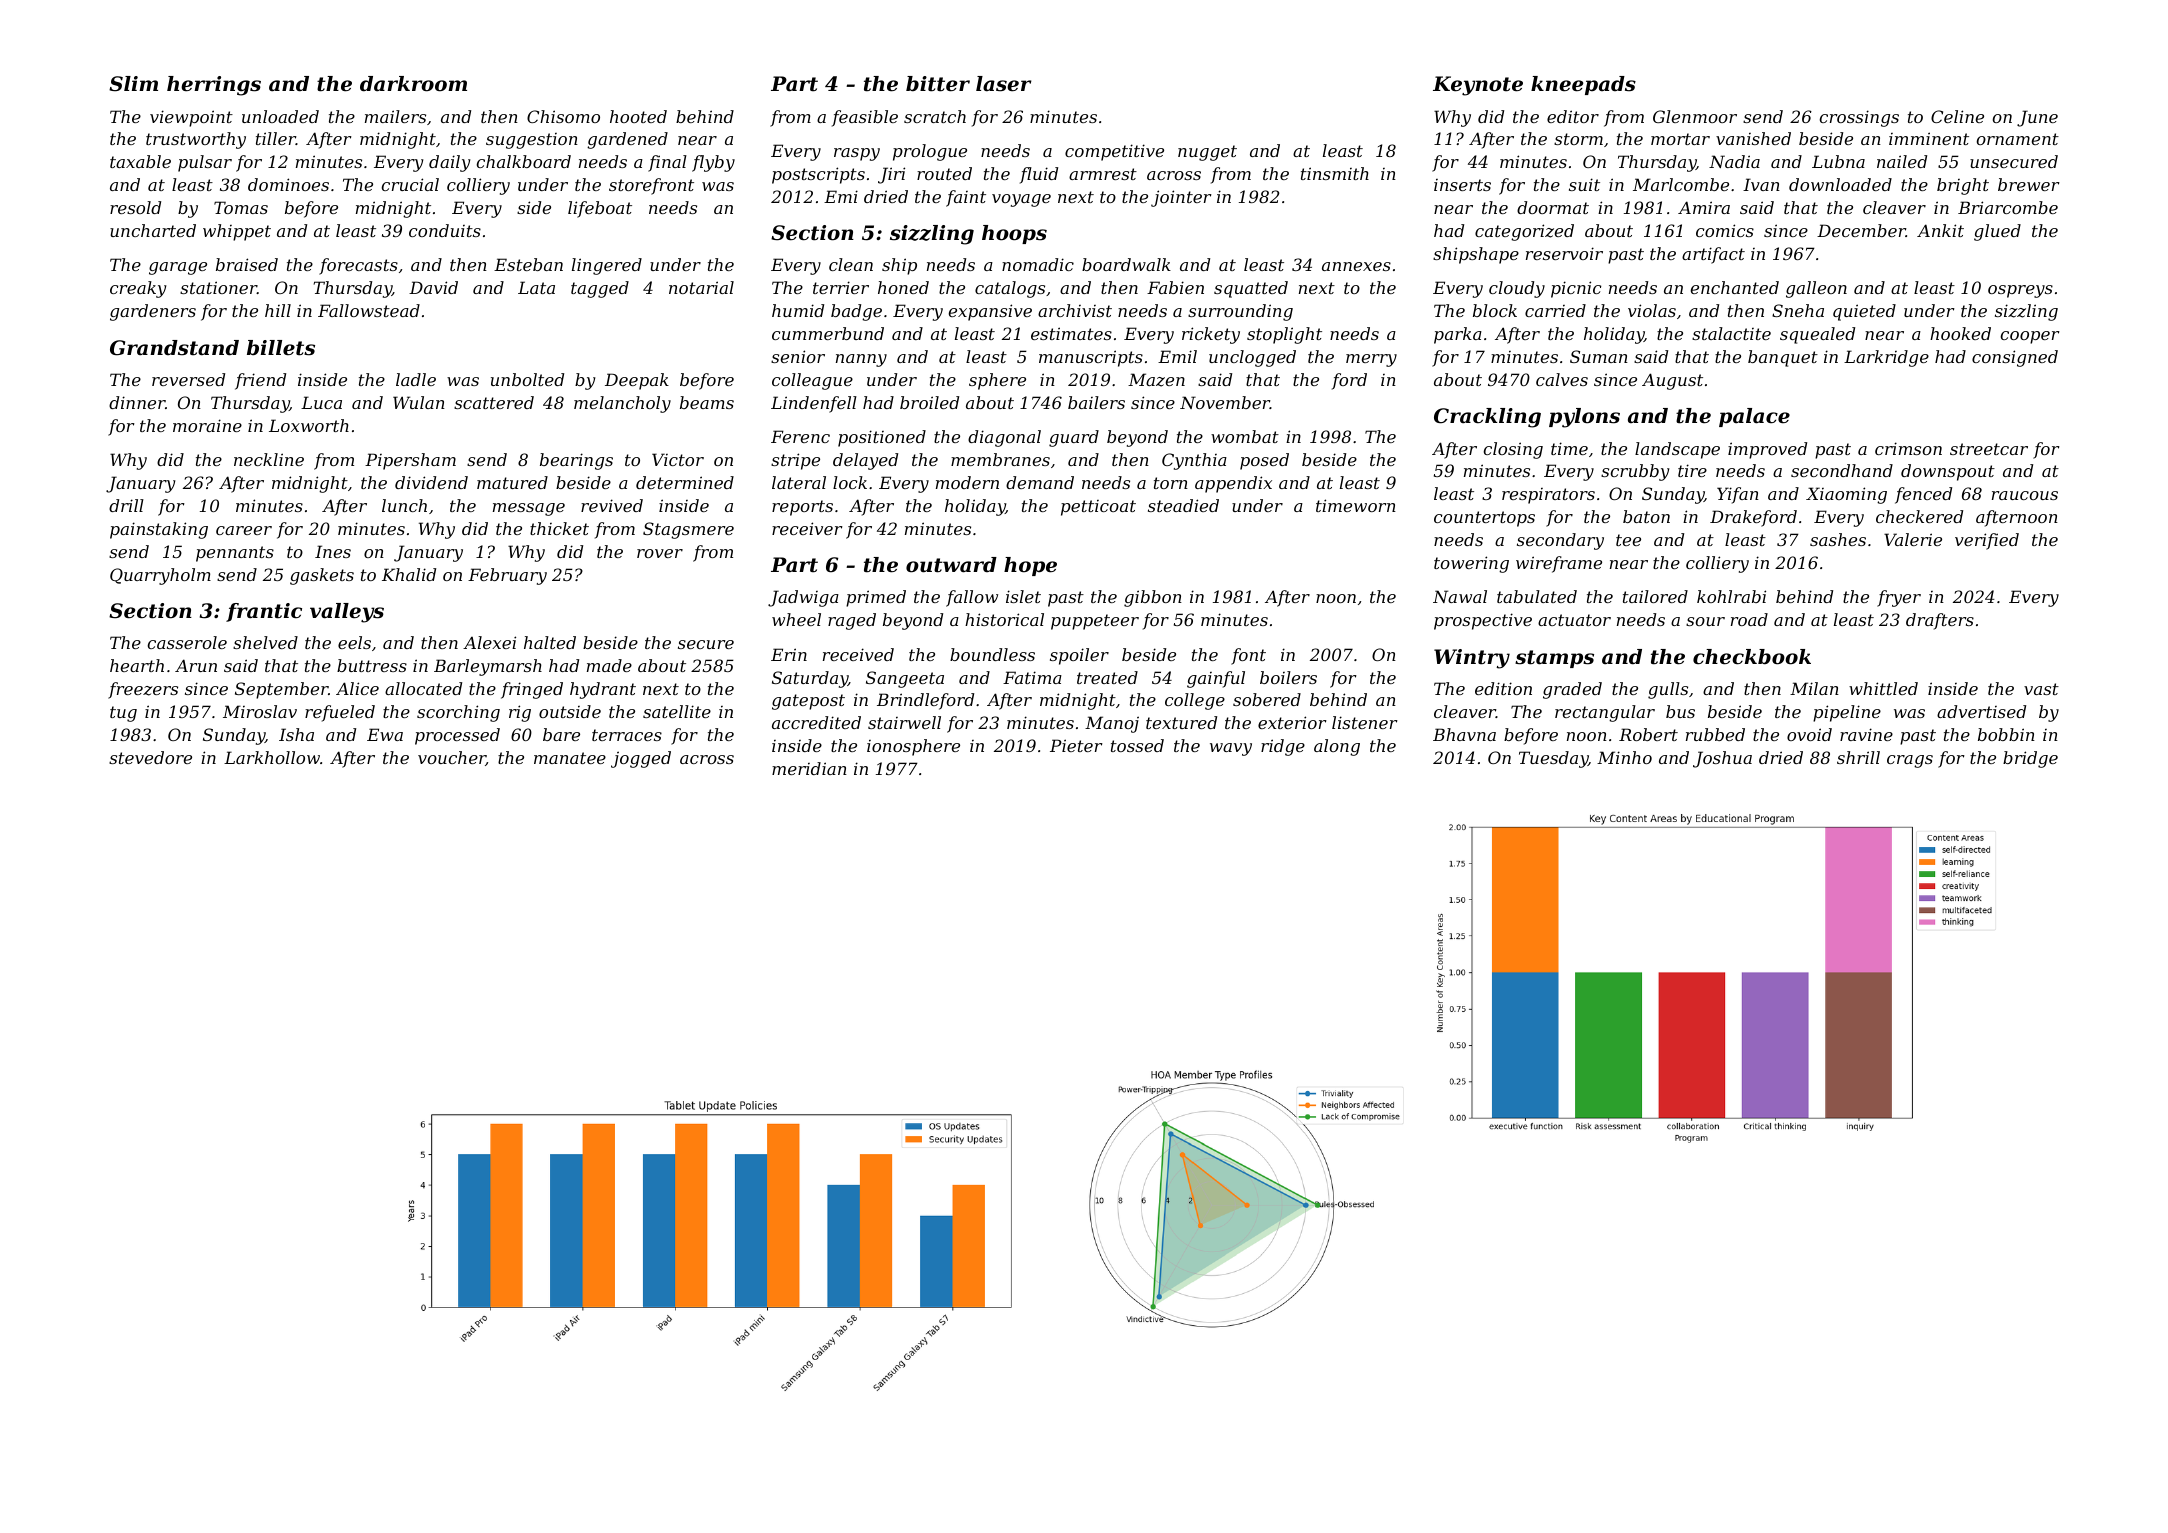 This screenshot has width=2168, height=1533. I want to click on editor, so click(1573, 116).
